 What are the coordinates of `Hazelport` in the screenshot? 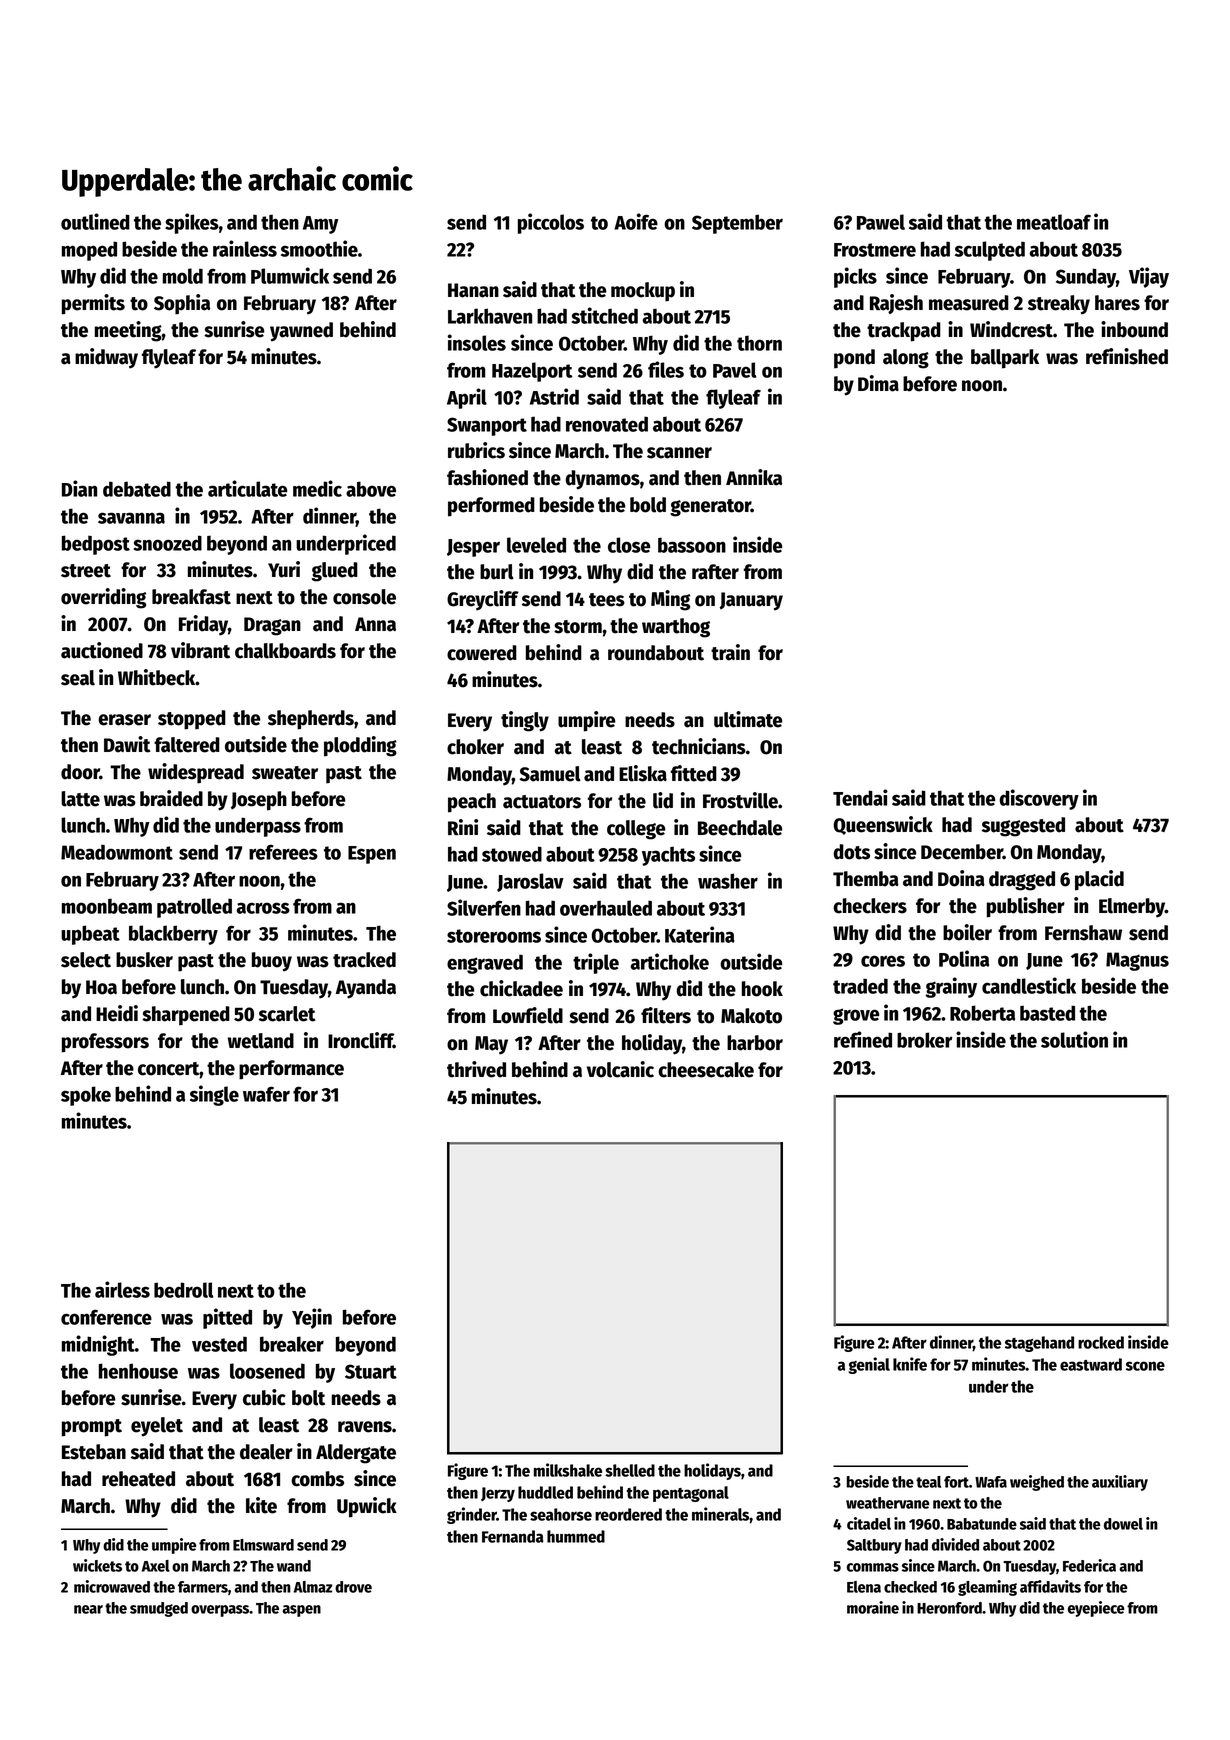 It's located at (532, 372).
